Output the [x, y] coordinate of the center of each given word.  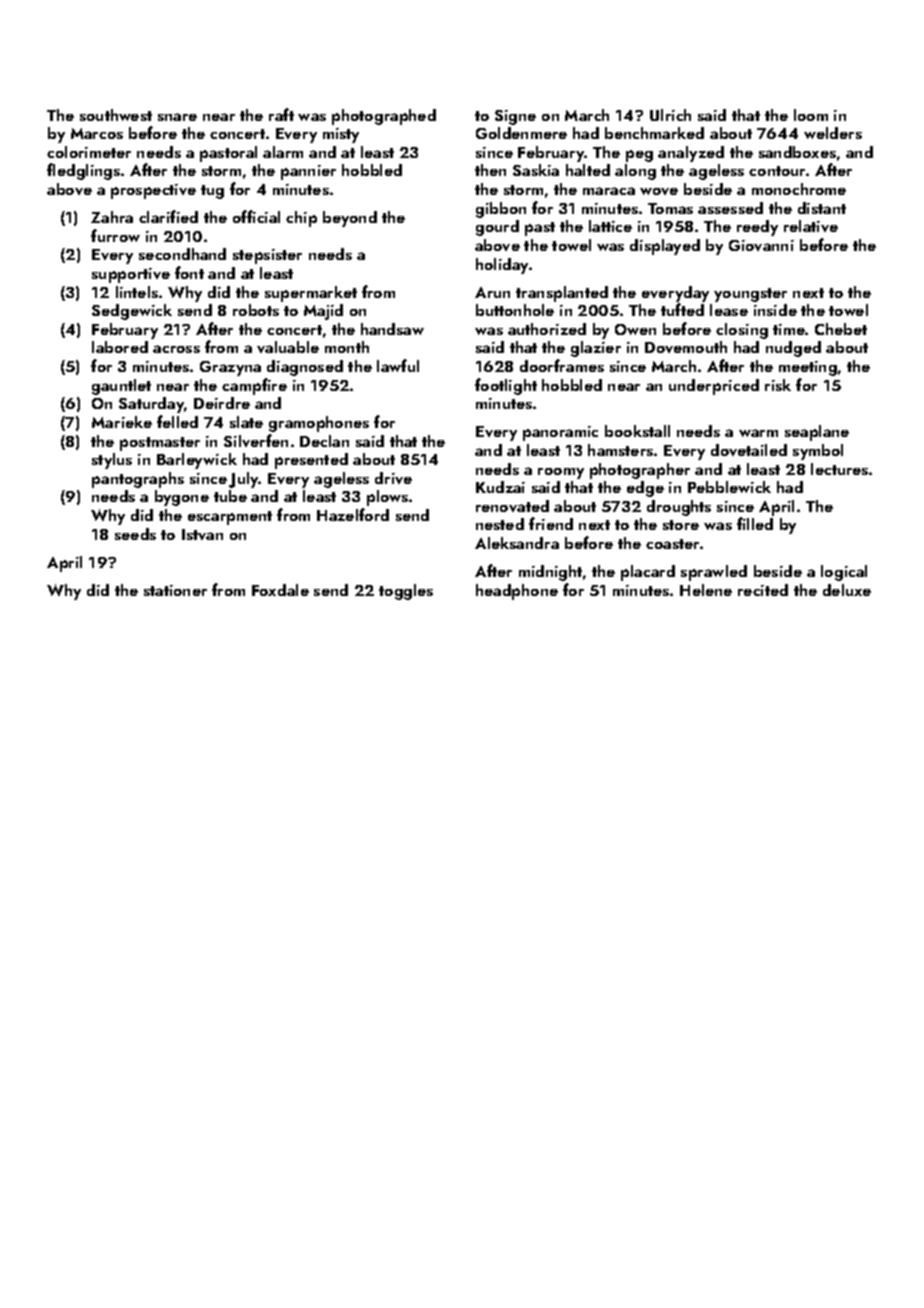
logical [844, 573]
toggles [406, 592]
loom [811, 115]
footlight [506, 386]
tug [212, 192]
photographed [384, 117]
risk [778, 385]
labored [120, 347]
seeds [135, 534]
